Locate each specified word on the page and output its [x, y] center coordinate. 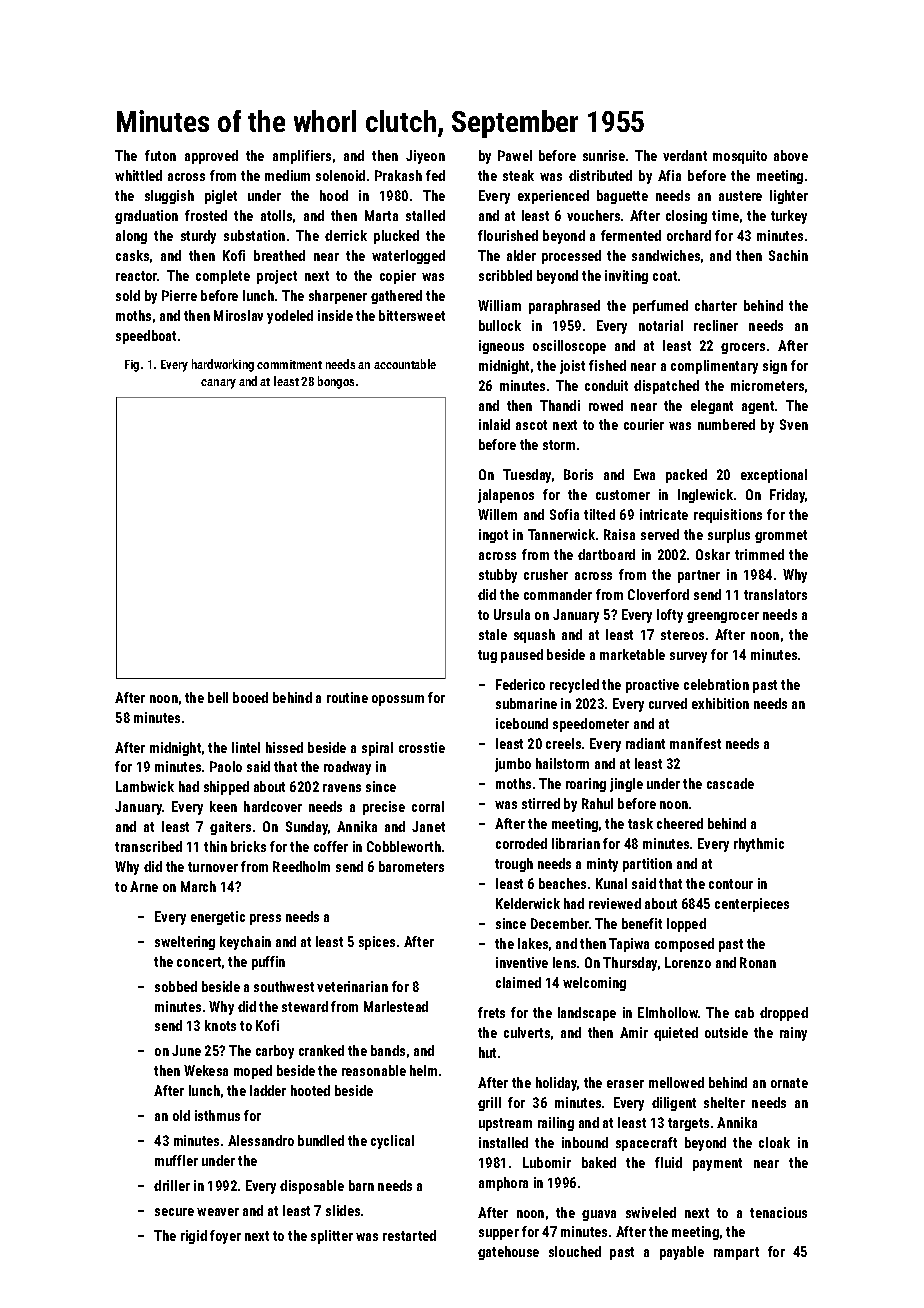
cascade [730, 783]
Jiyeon [425, 157]
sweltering [185, 943]
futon [160, 155]
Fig [132, 366]
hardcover [273, 806]
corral [428, 806]
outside [726, 1032]
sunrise [604, 155]
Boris [578, 474]
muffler [176, 1160]
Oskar [713, 554]
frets [491, 1012]
